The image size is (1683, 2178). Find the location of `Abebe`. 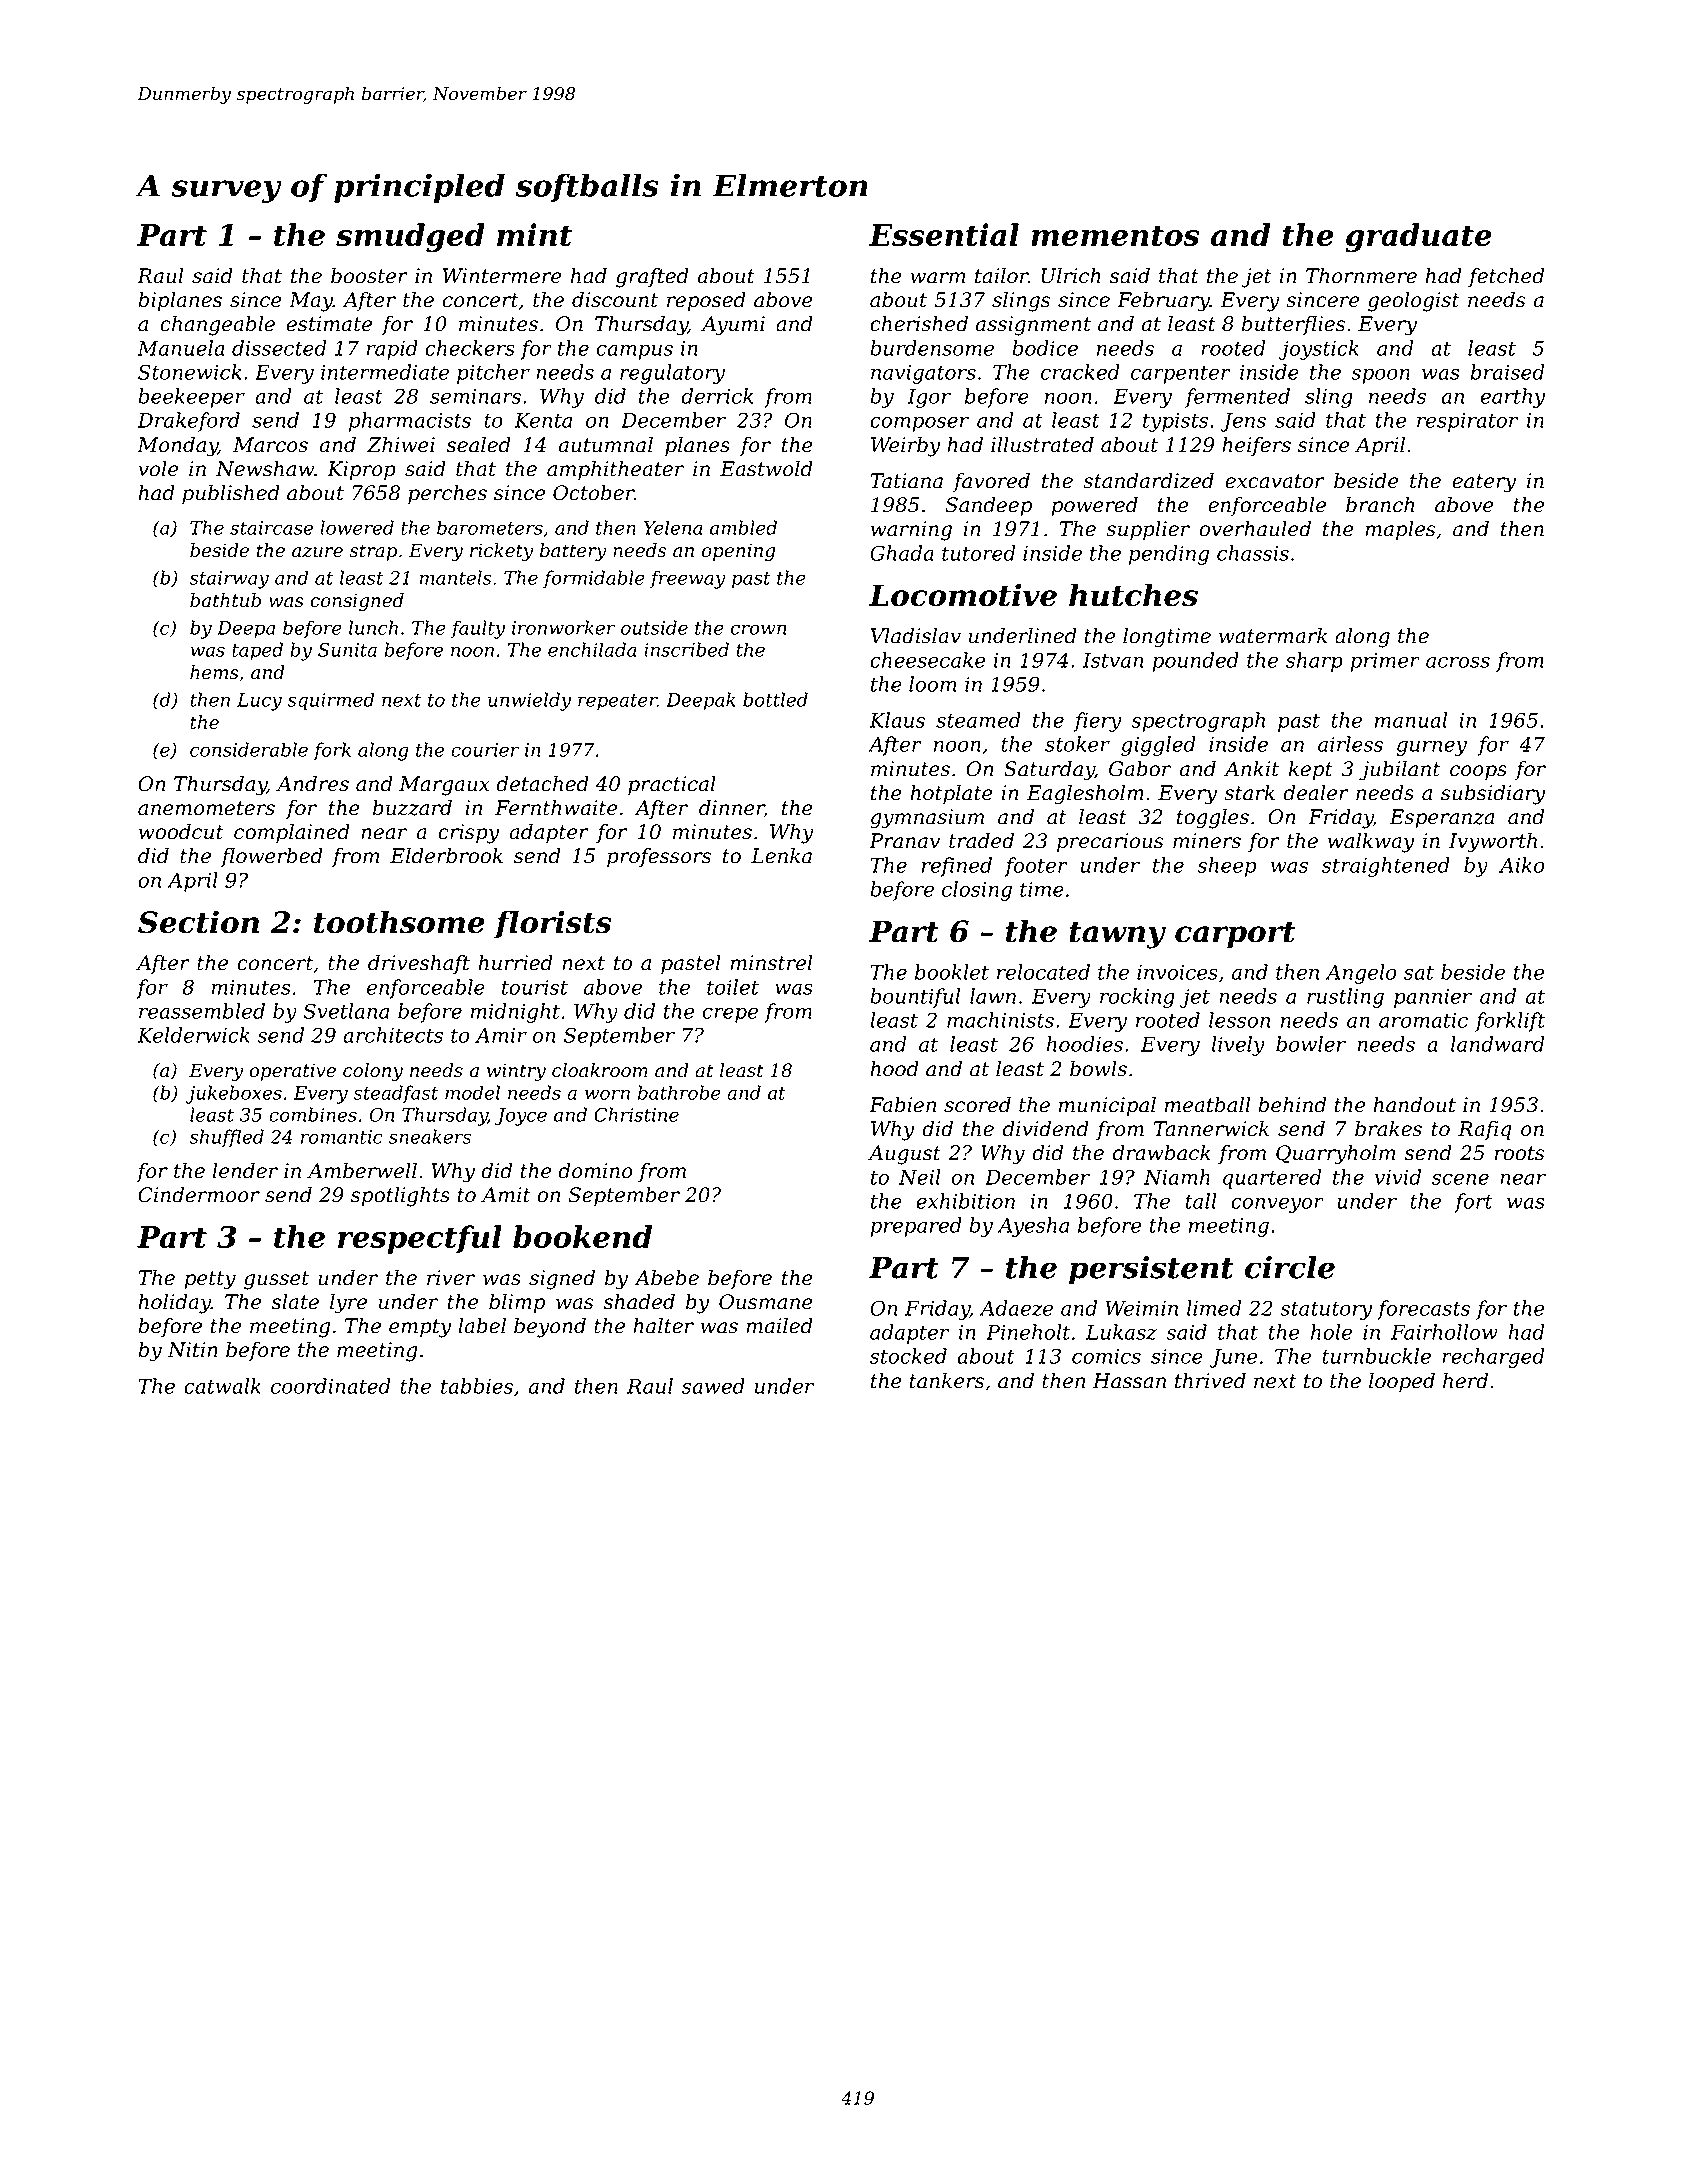

Abebe is located at coordinates (666, 1278).
